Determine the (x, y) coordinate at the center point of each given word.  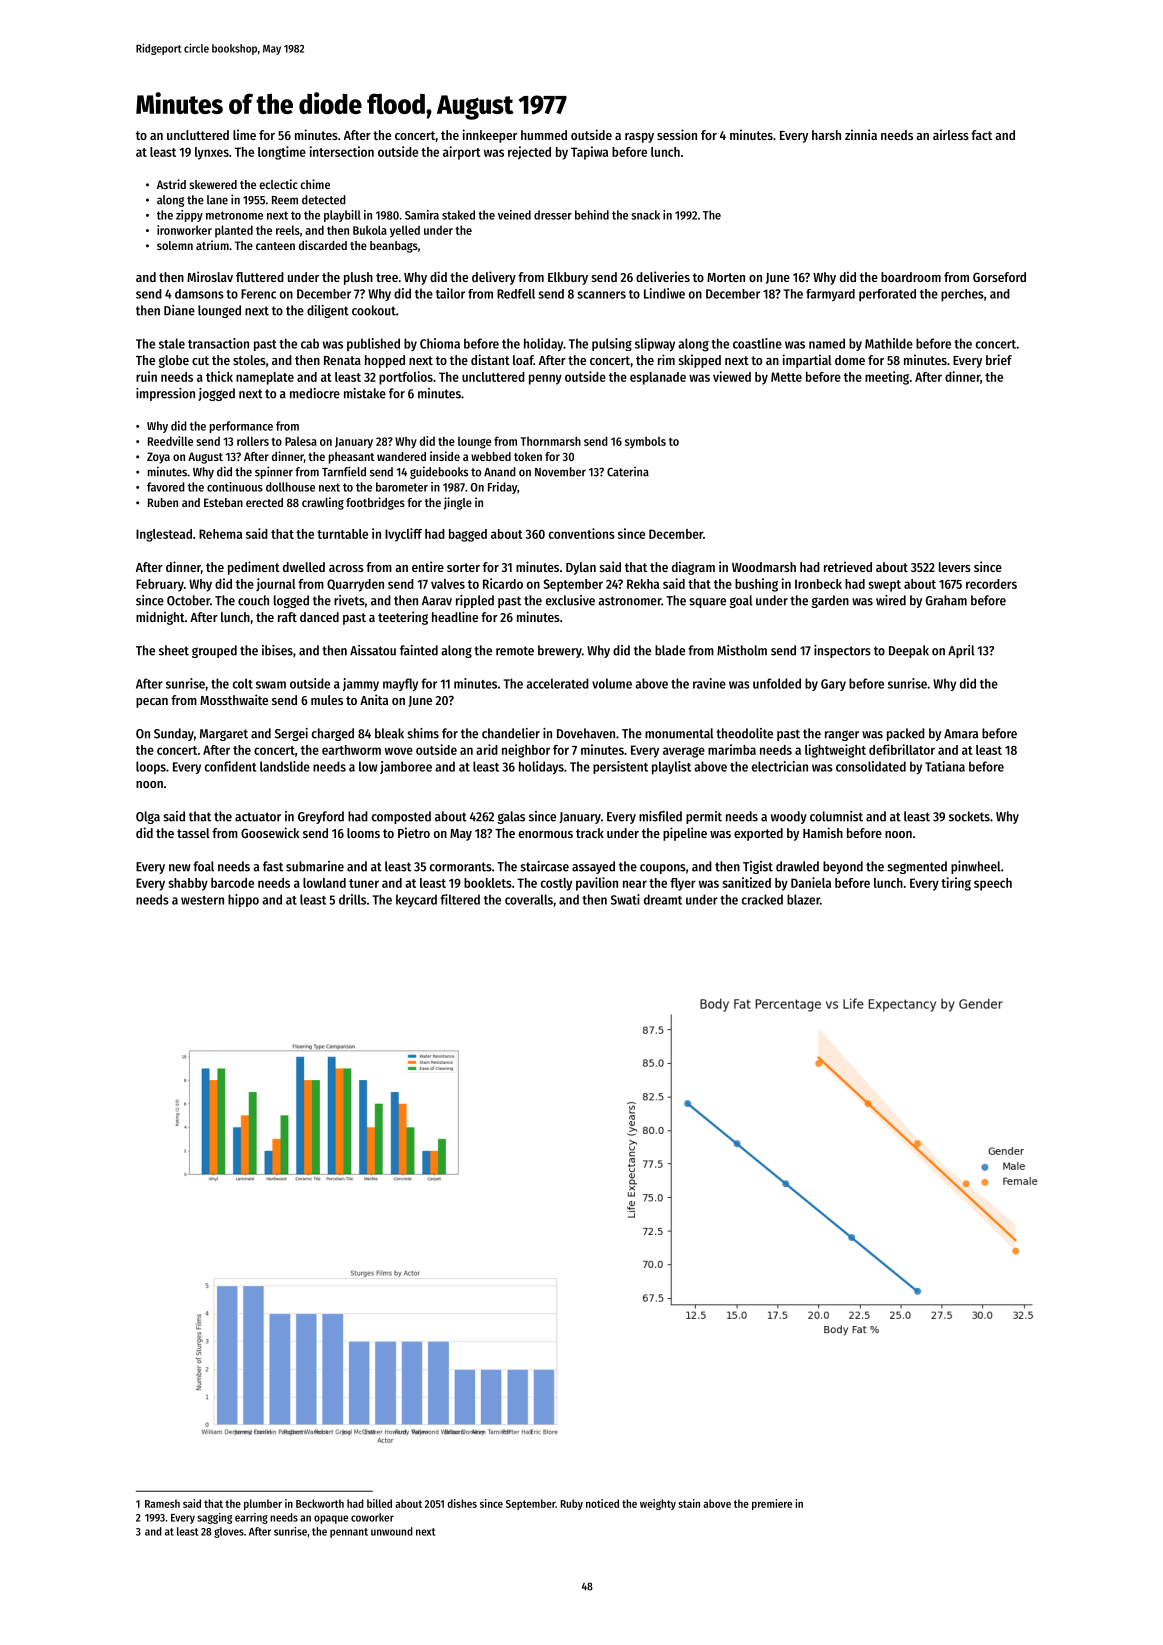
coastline (757, 343)
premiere (772, 1504)
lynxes (212, 153)
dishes (462, 1503)
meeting (887, 378)
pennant (349, 1533)
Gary (833, 685)
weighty (658, 1504)
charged (333, 734)
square (707, 603)
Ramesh (162, 1503)
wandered (401, 456)
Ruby (572, 1504)
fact (981, 135)
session (677, 134)
